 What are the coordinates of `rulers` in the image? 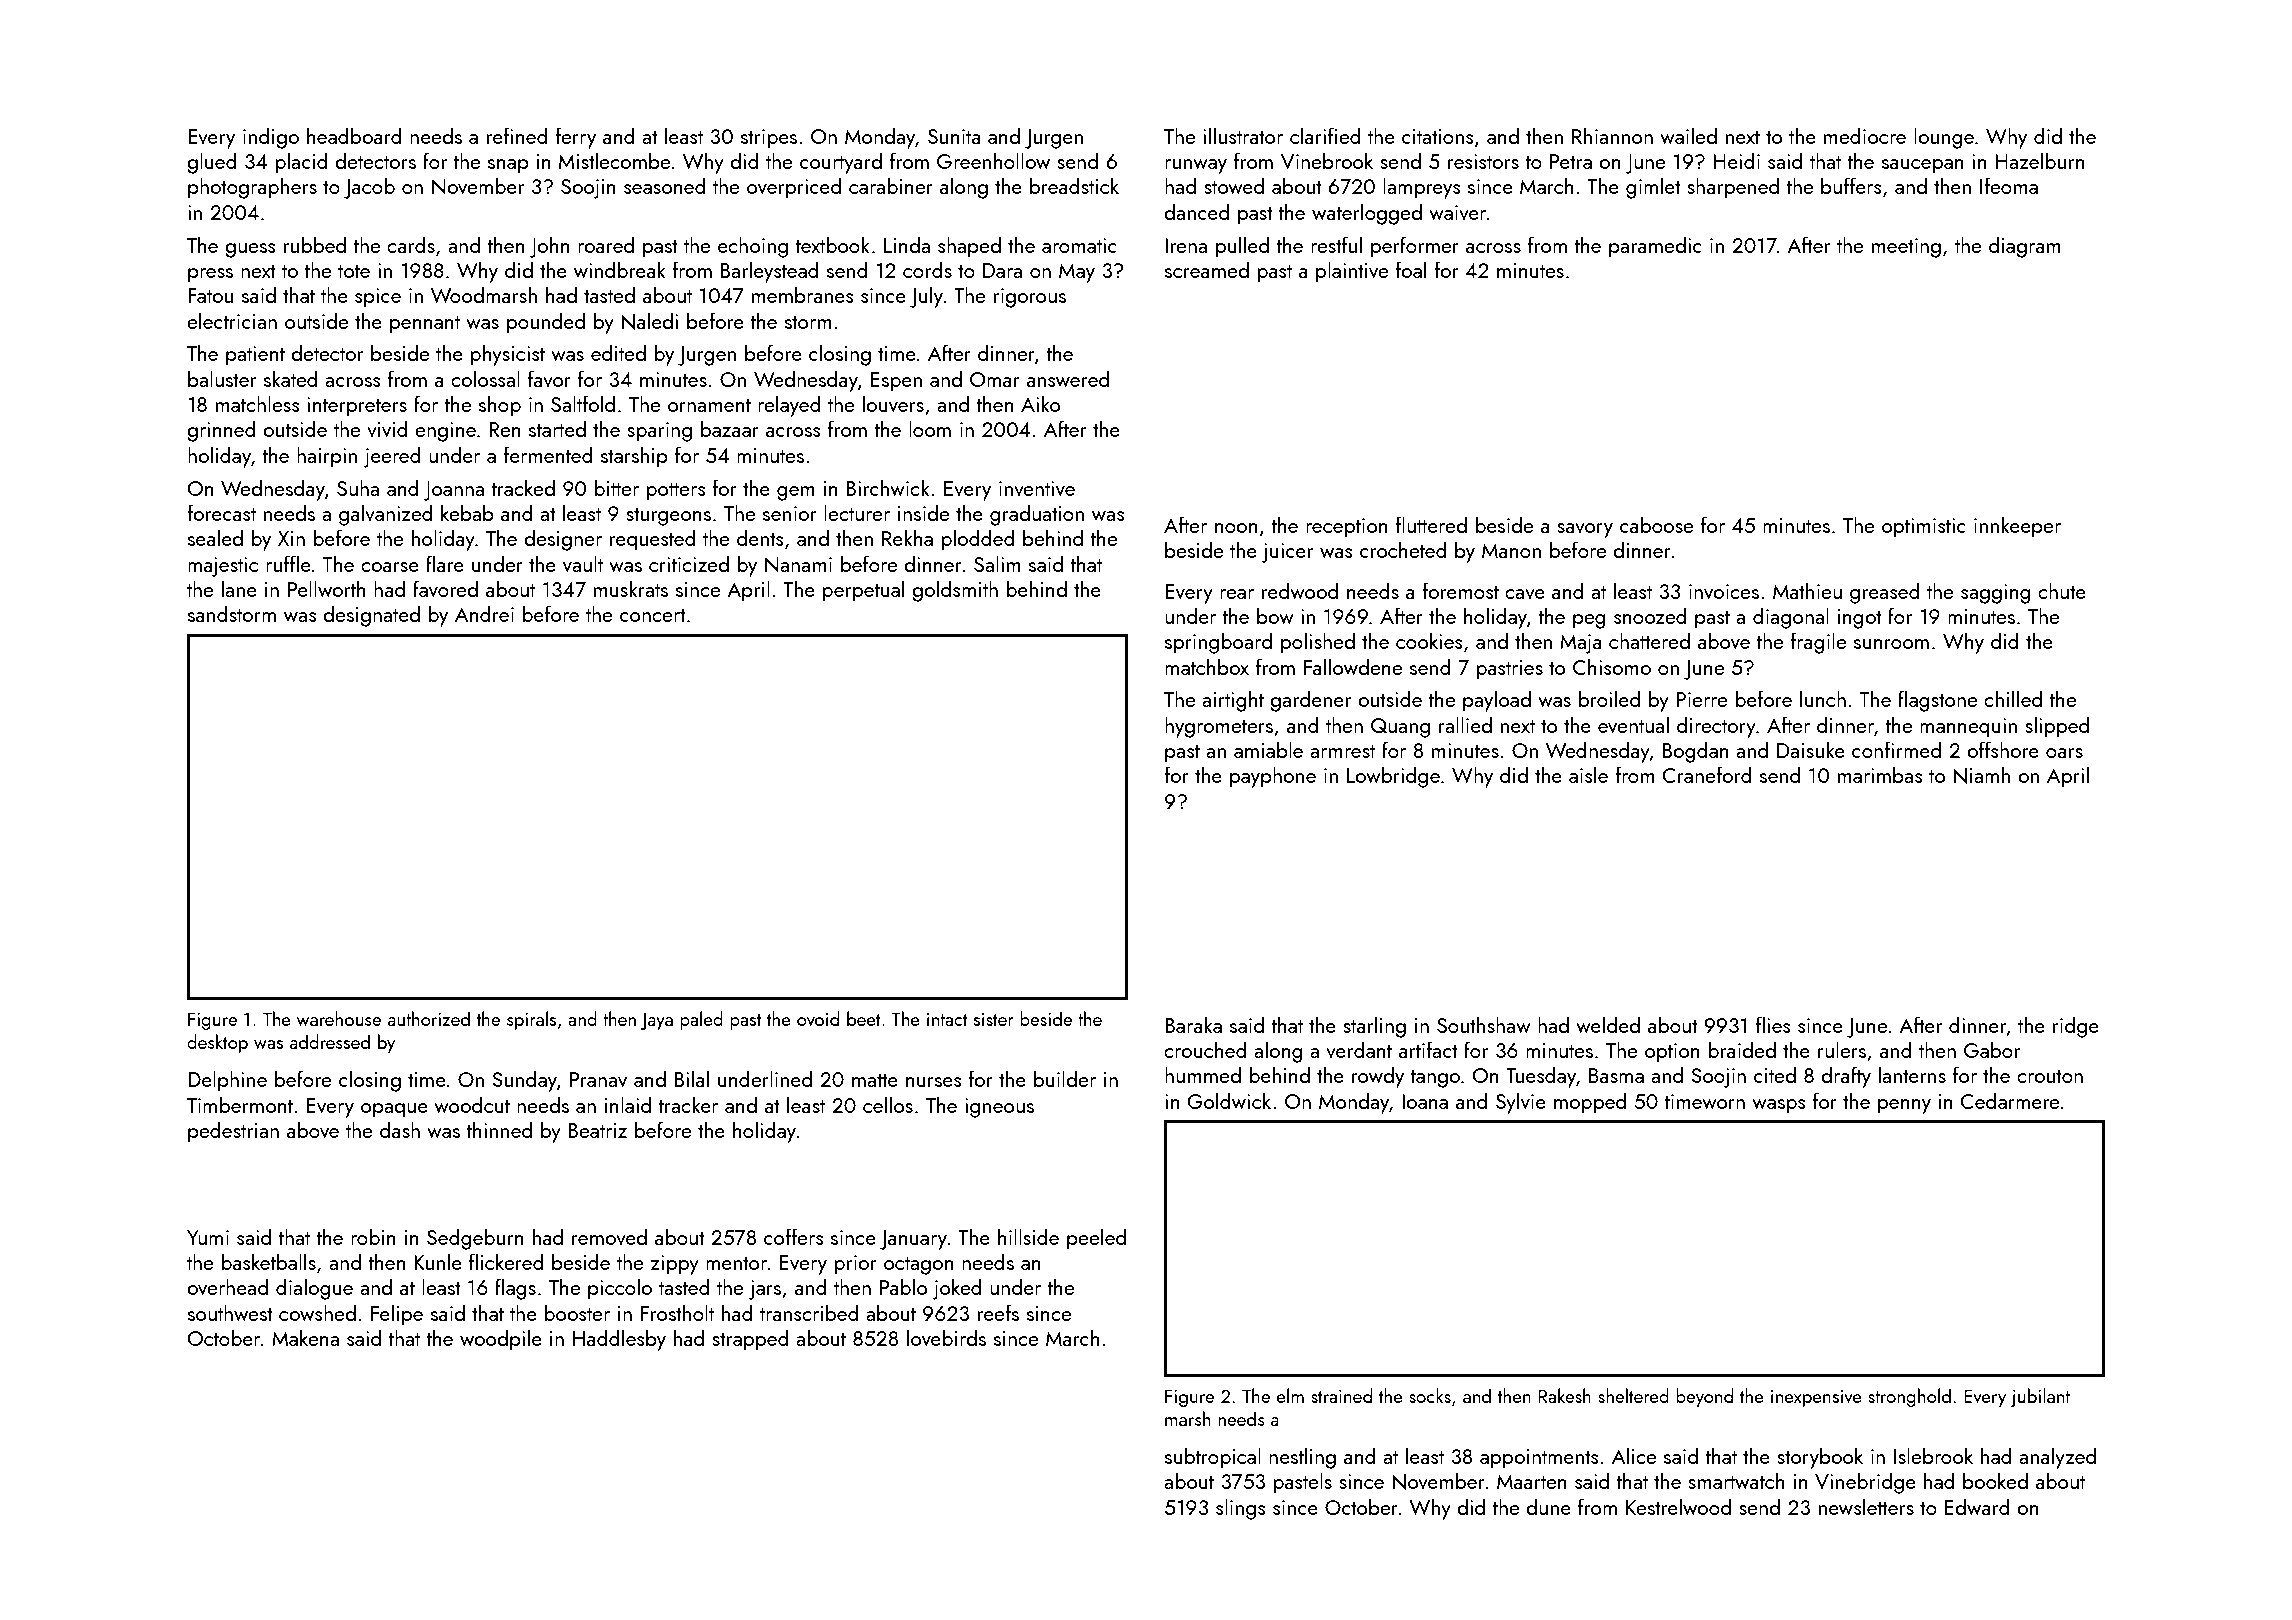 It's located at (1842, 1049).
